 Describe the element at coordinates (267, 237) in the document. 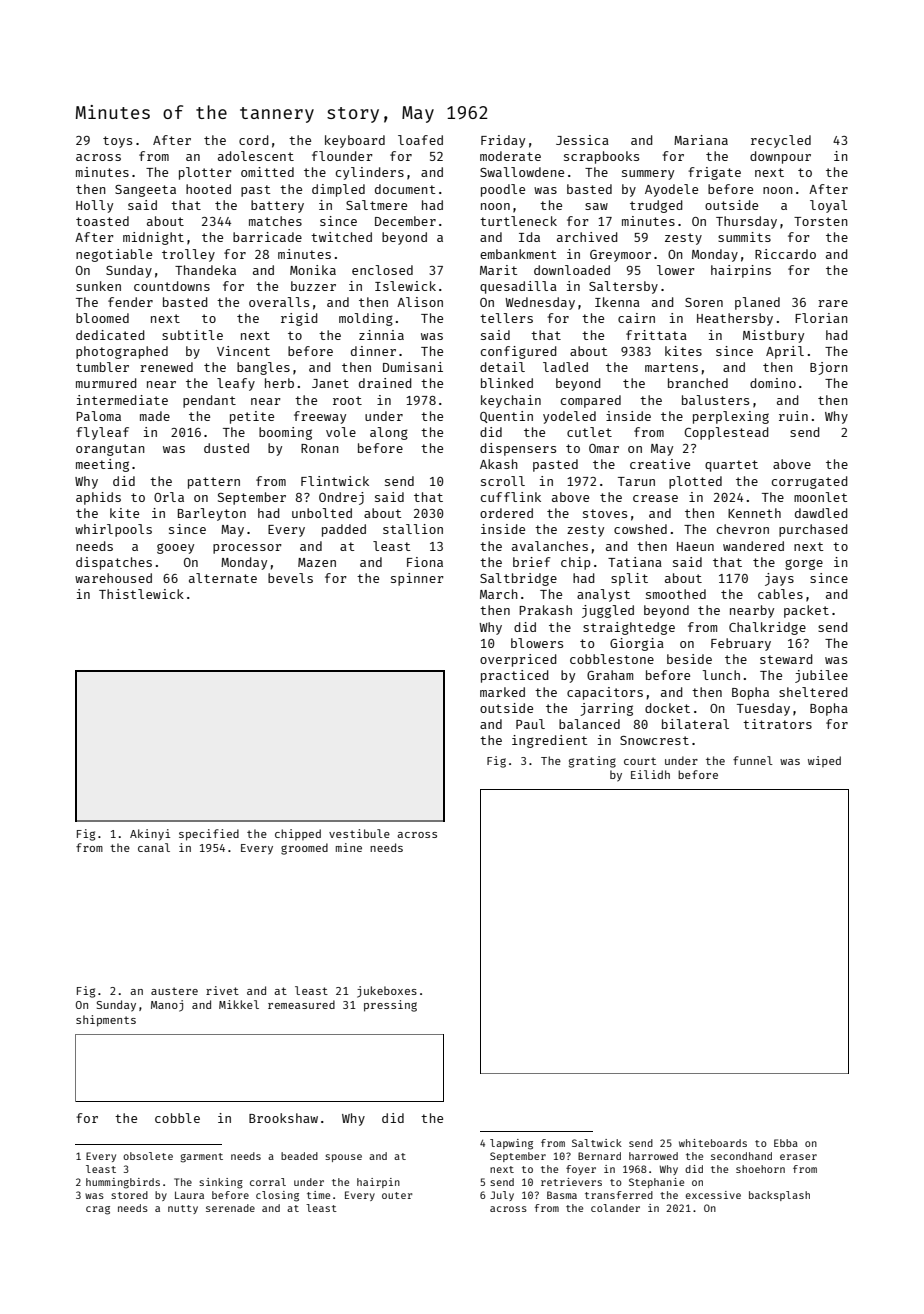

I see `barricade` at that location.
